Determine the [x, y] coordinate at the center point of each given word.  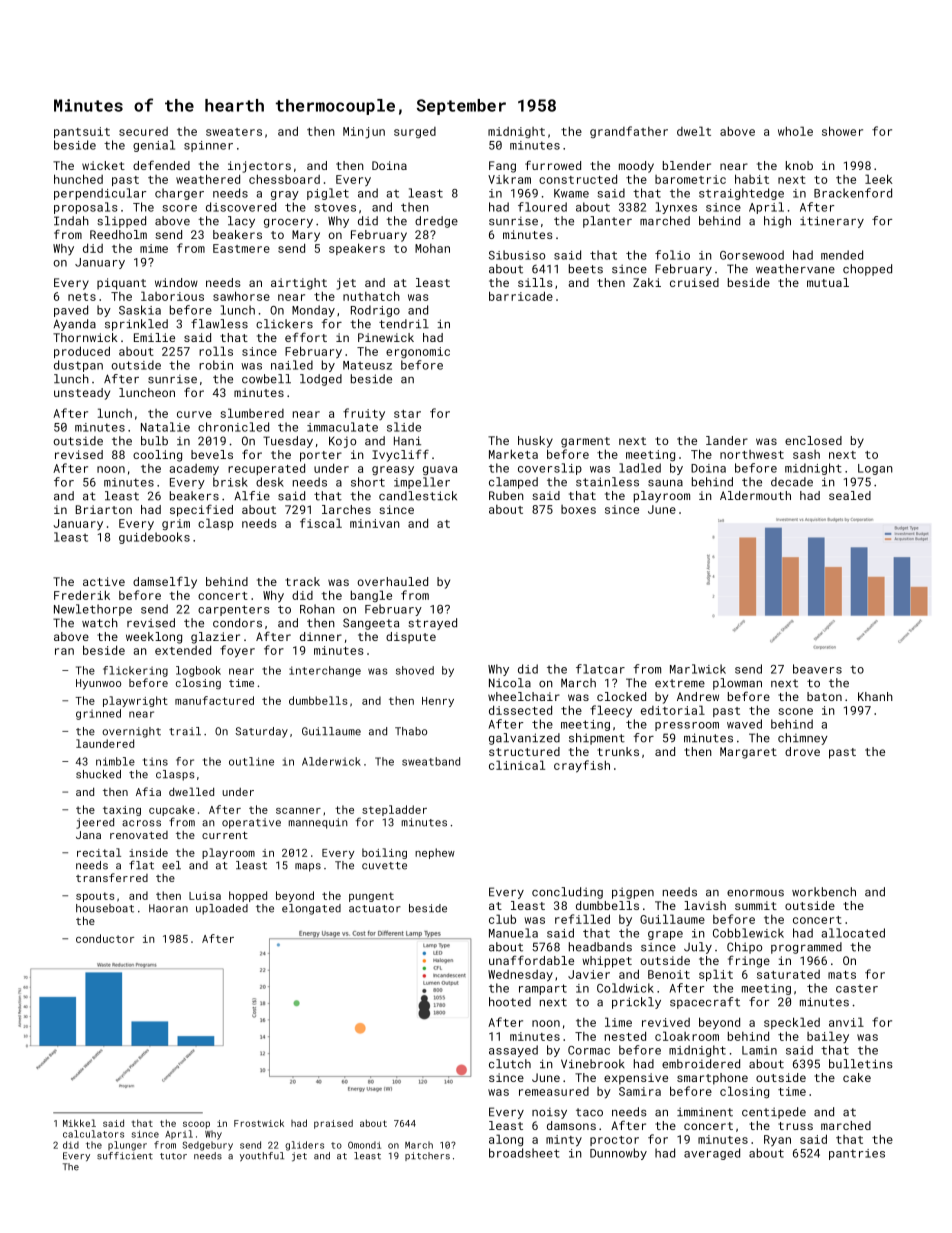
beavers [817, 669]
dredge [436, 222]
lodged [321, 380]
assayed [513, 1051]
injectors [259, 167]
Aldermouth [755, 495]
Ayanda [74, 325]
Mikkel [79, 1123]
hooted [510, 1002]
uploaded [222, 909]
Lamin [759, 1050]
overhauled [392, 581]
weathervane [795, 269]
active [104, 581]
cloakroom [687, 1036]
